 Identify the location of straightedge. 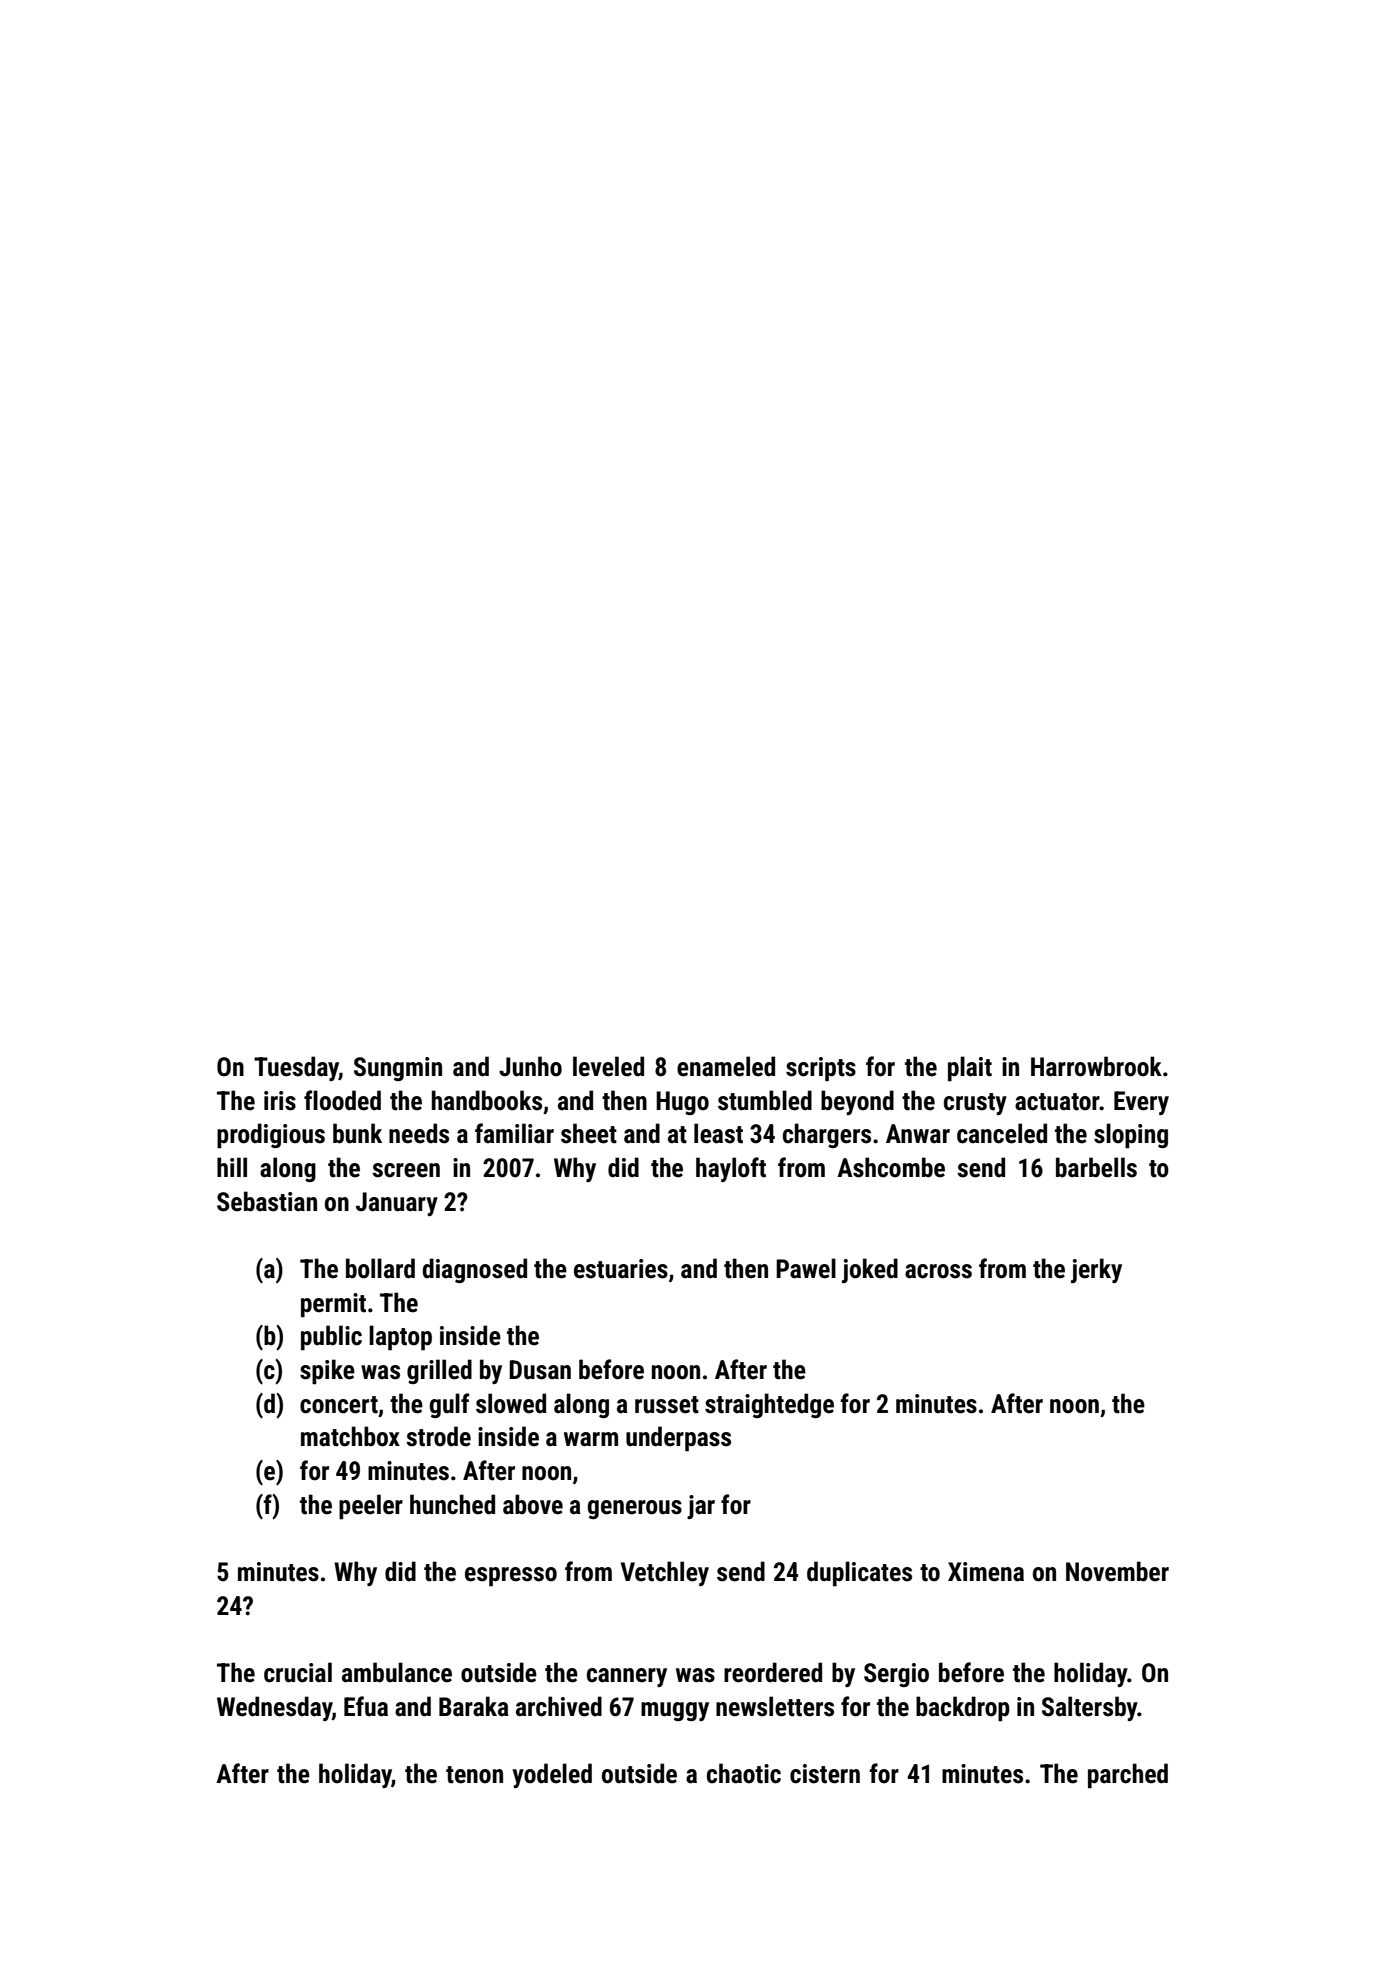
(769, 1405).
